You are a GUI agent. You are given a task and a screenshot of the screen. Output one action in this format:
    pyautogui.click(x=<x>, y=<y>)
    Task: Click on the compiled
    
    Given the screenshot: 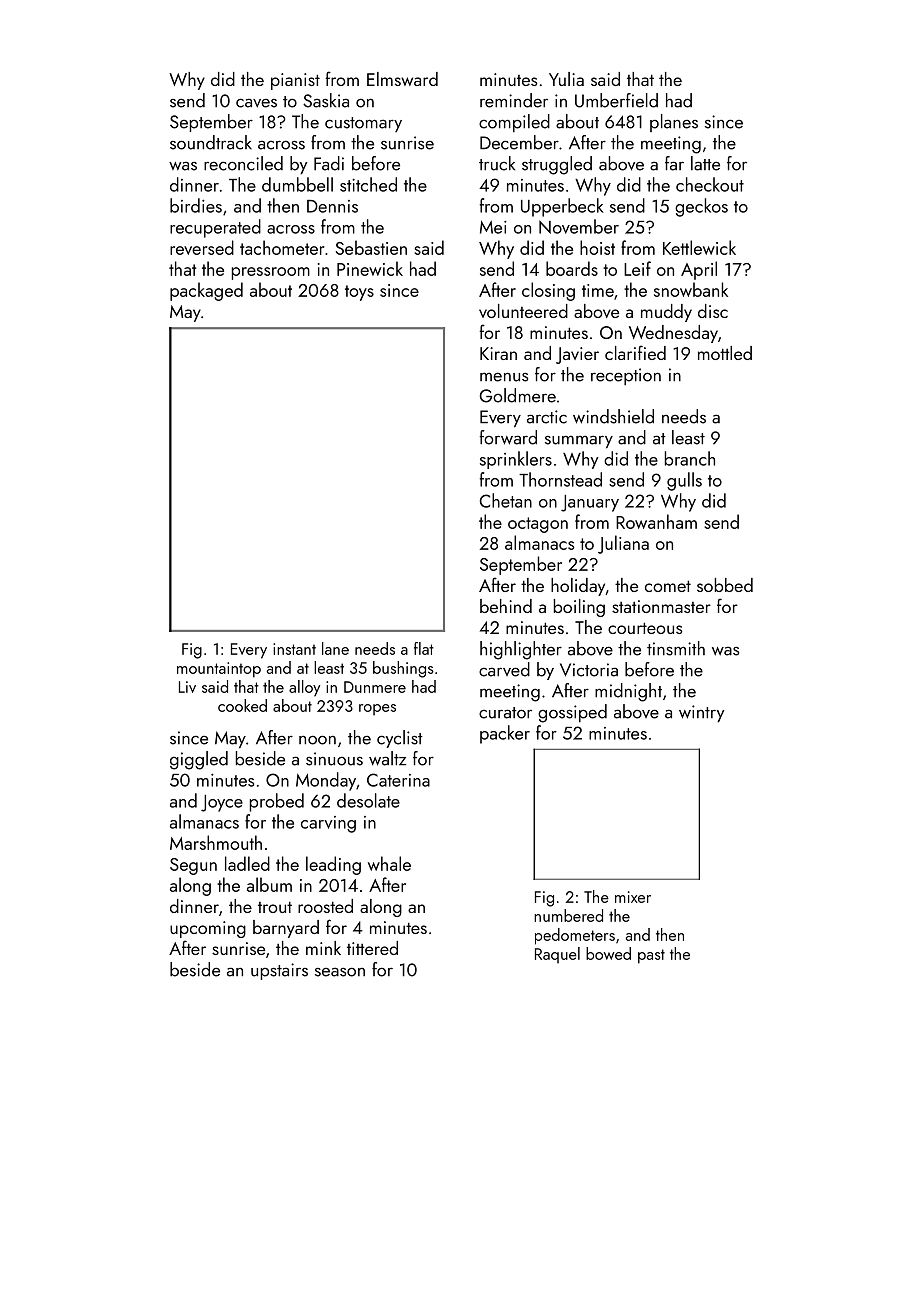 What is the action you would take?
    pyautogui.click(x=514, y=123)
